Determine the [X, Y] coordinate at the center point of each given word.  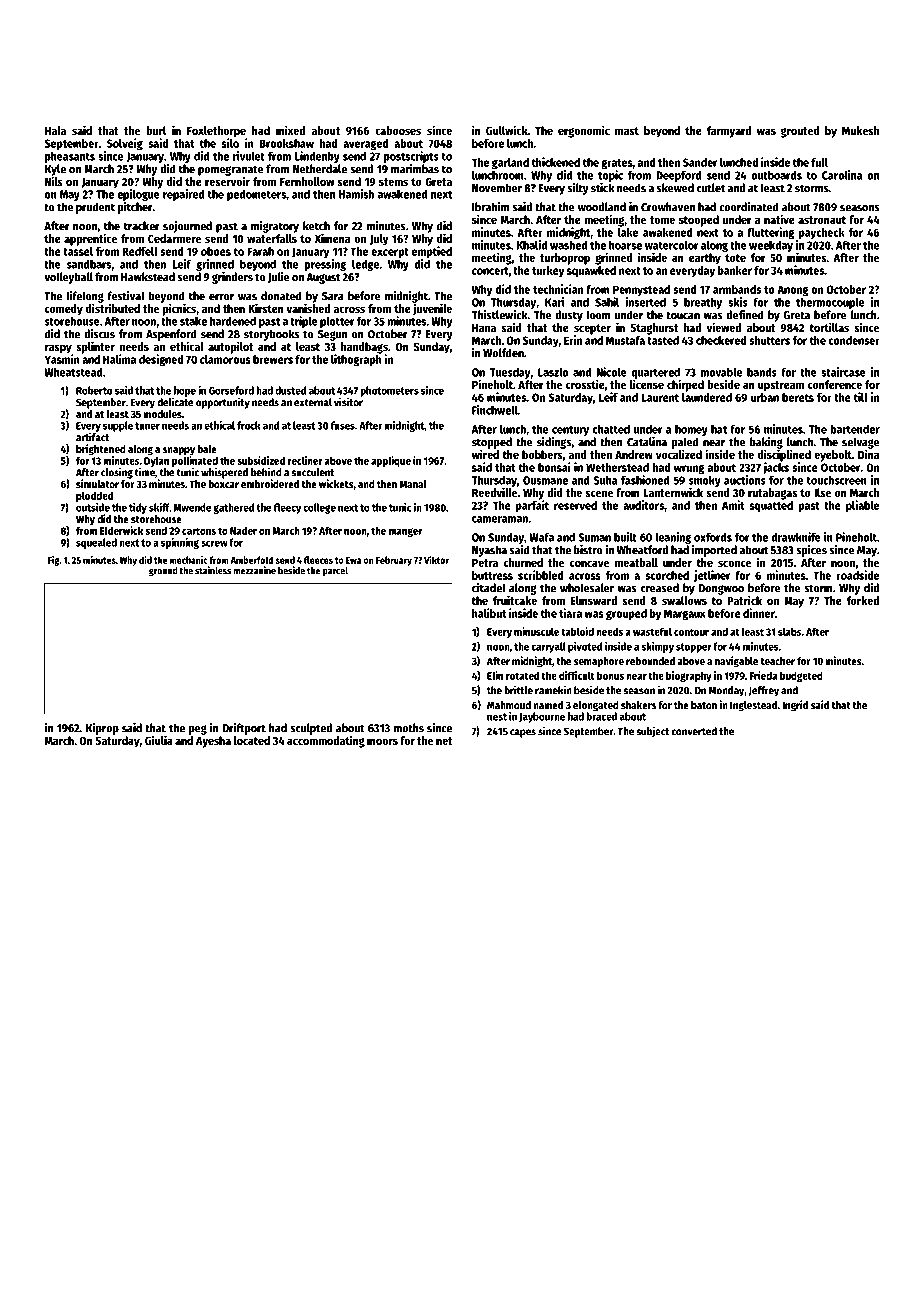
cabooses [398, 130]
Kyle [55, 170]
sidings [554, 443]
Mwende [193, 507]
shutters [769, 340]
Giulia [159, 740]
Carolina [842, 175]
